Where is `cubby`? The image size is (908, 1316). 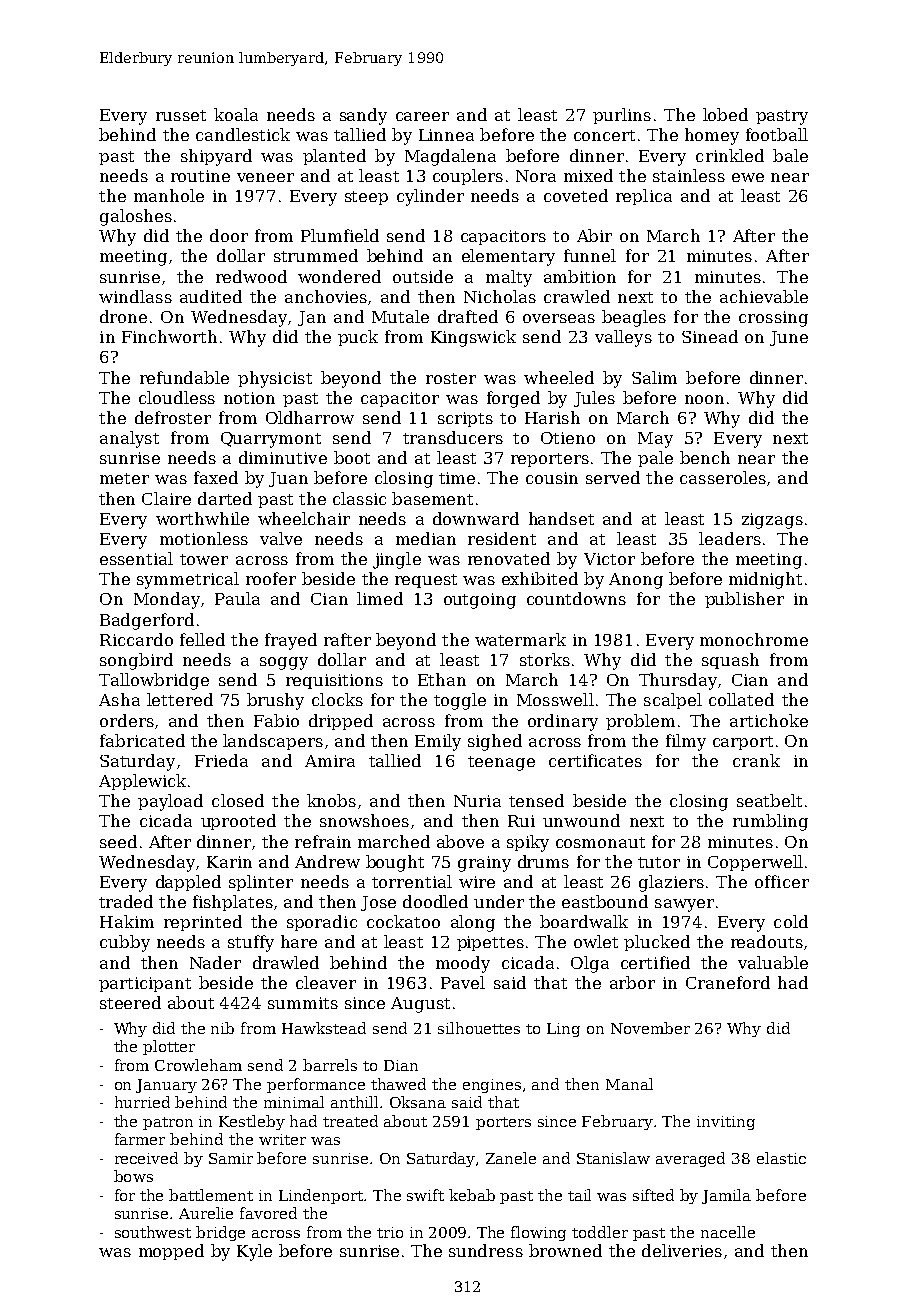 cubby is located at coordinates (125, 943).
